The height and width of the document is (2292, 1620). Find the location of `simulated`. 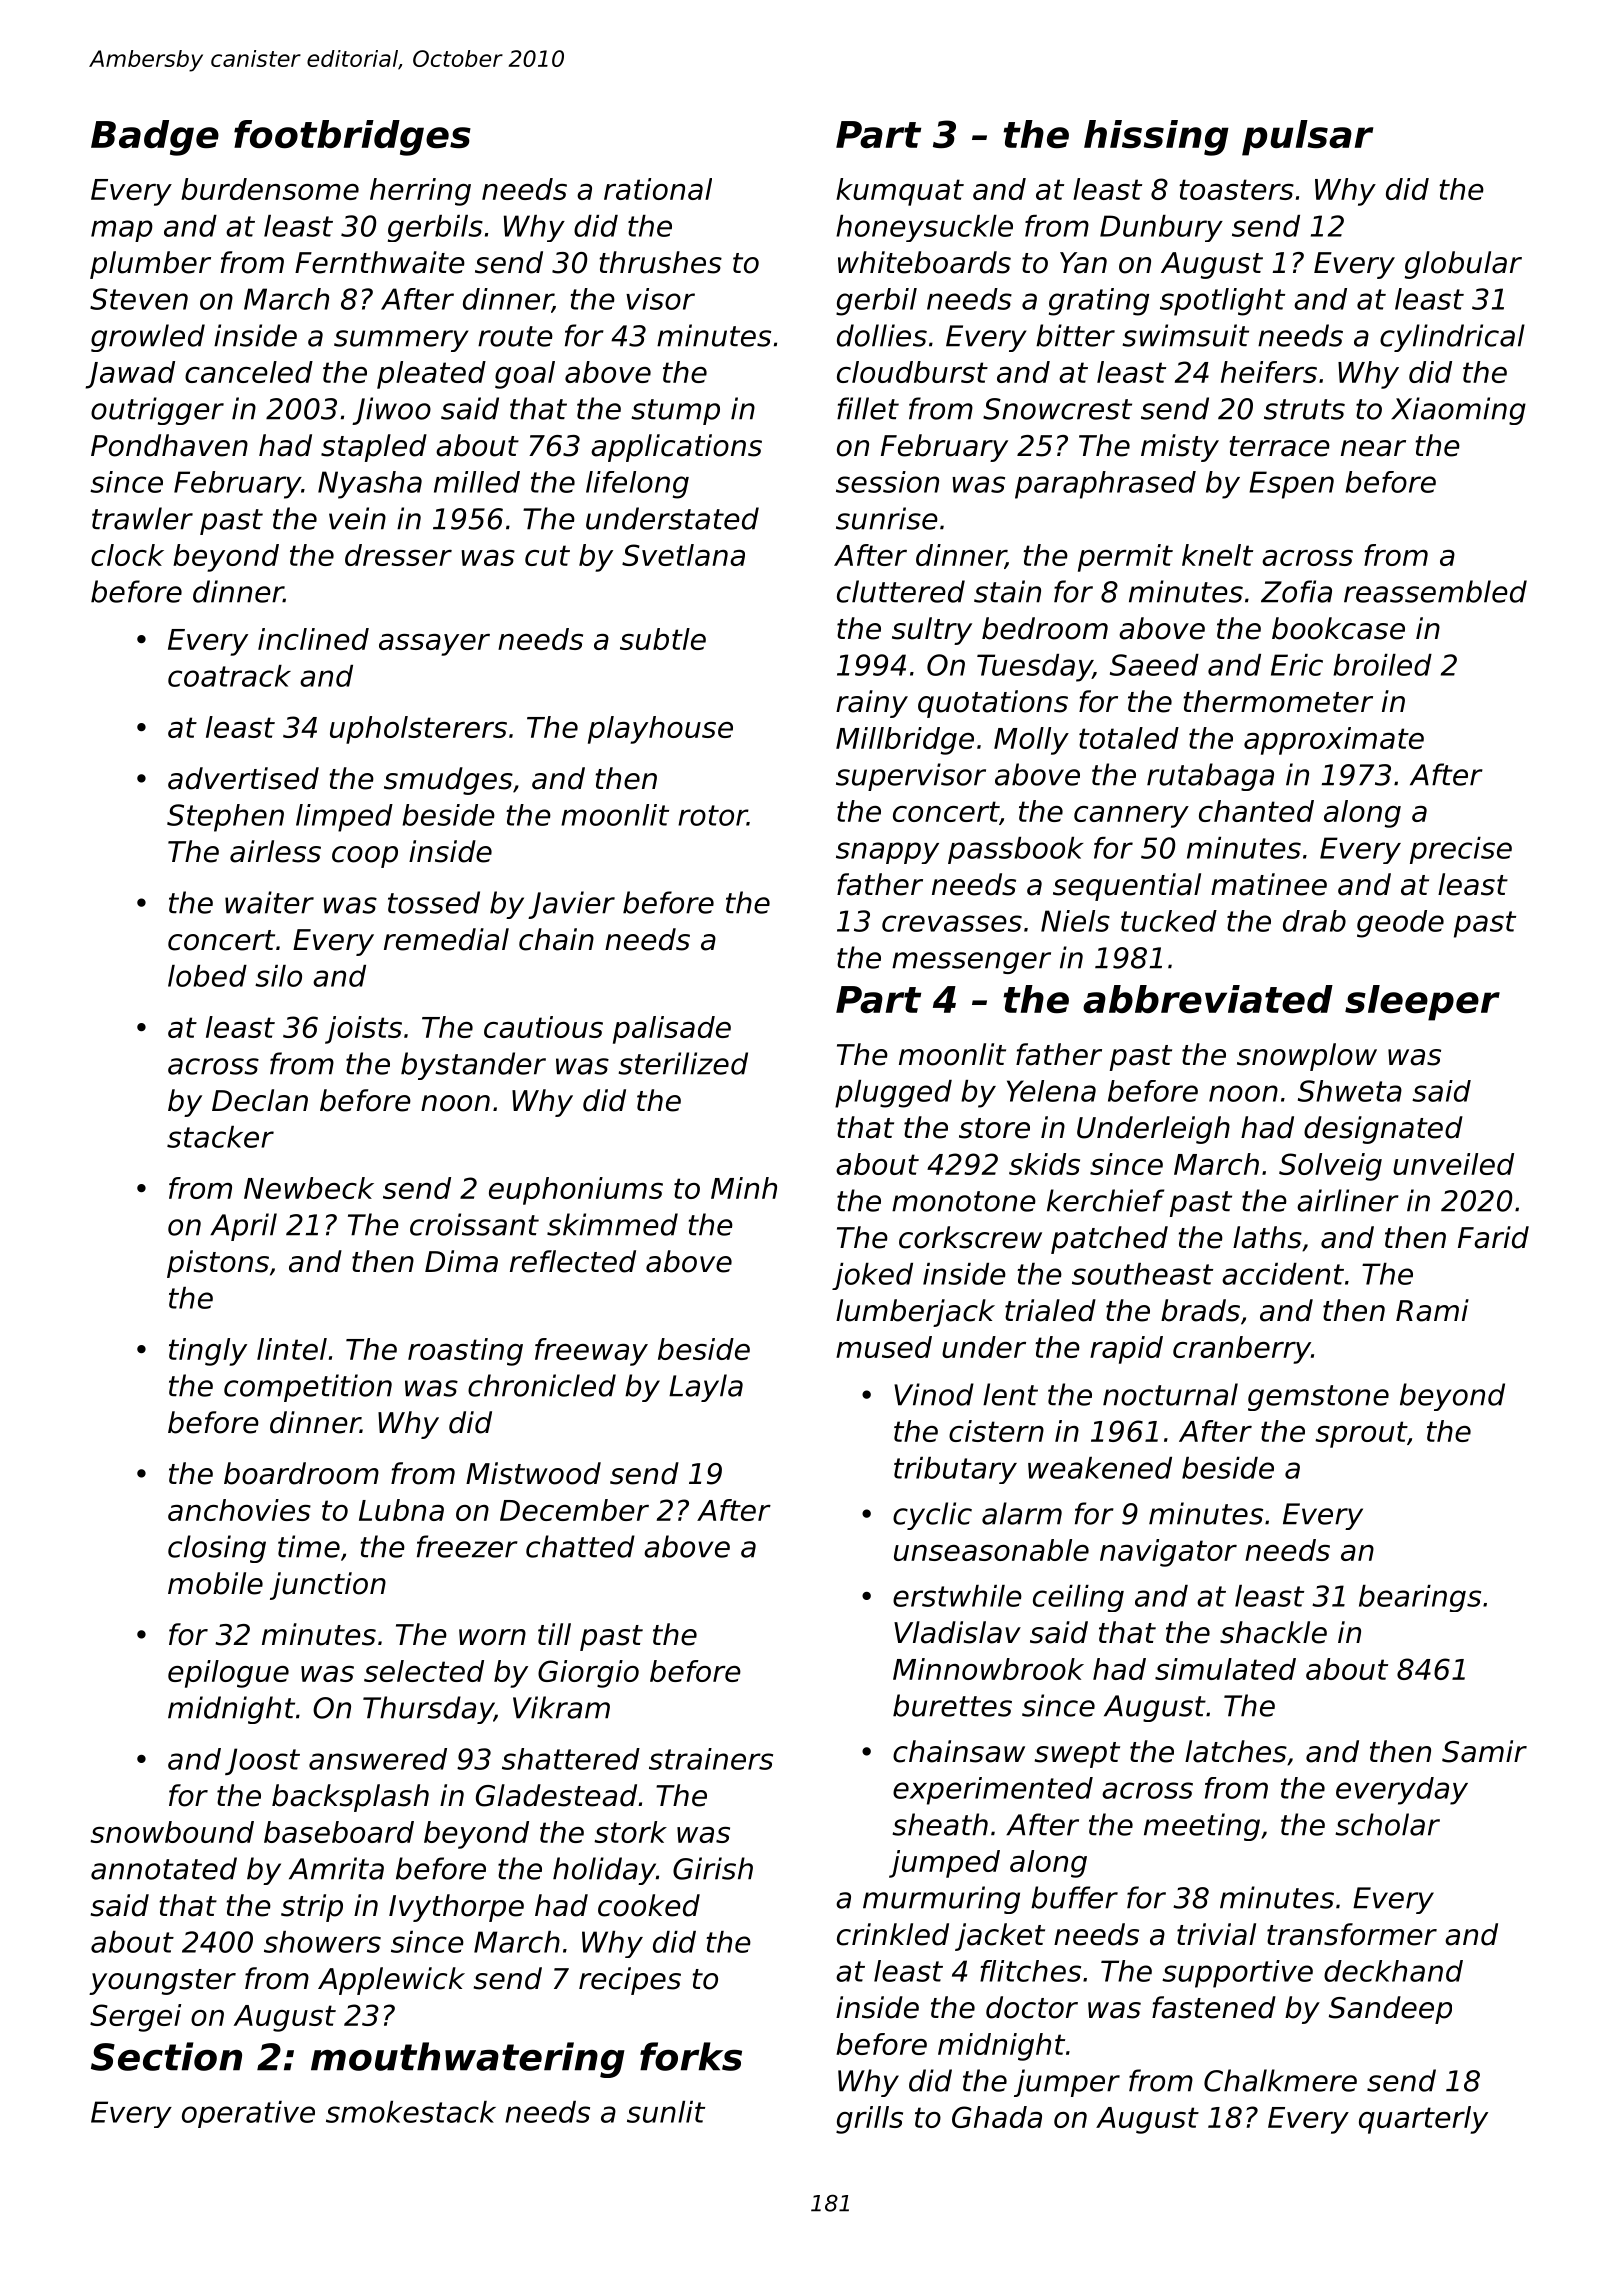

simulated is located at coordinates (1225, 1669).
